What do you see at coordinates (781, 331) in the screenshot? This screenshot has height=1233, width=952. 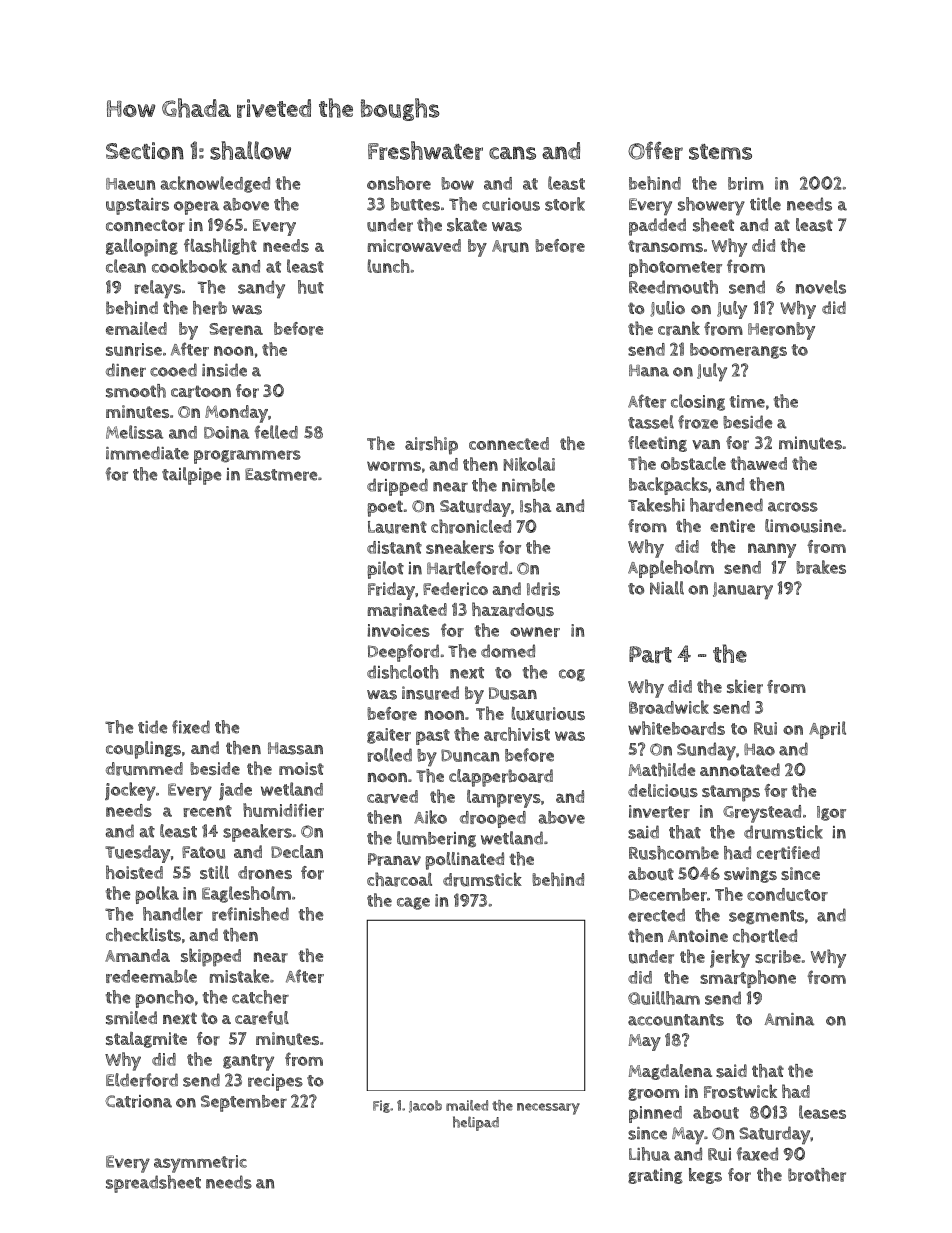 I see `Heronby` at bounding box center [781, 331].
